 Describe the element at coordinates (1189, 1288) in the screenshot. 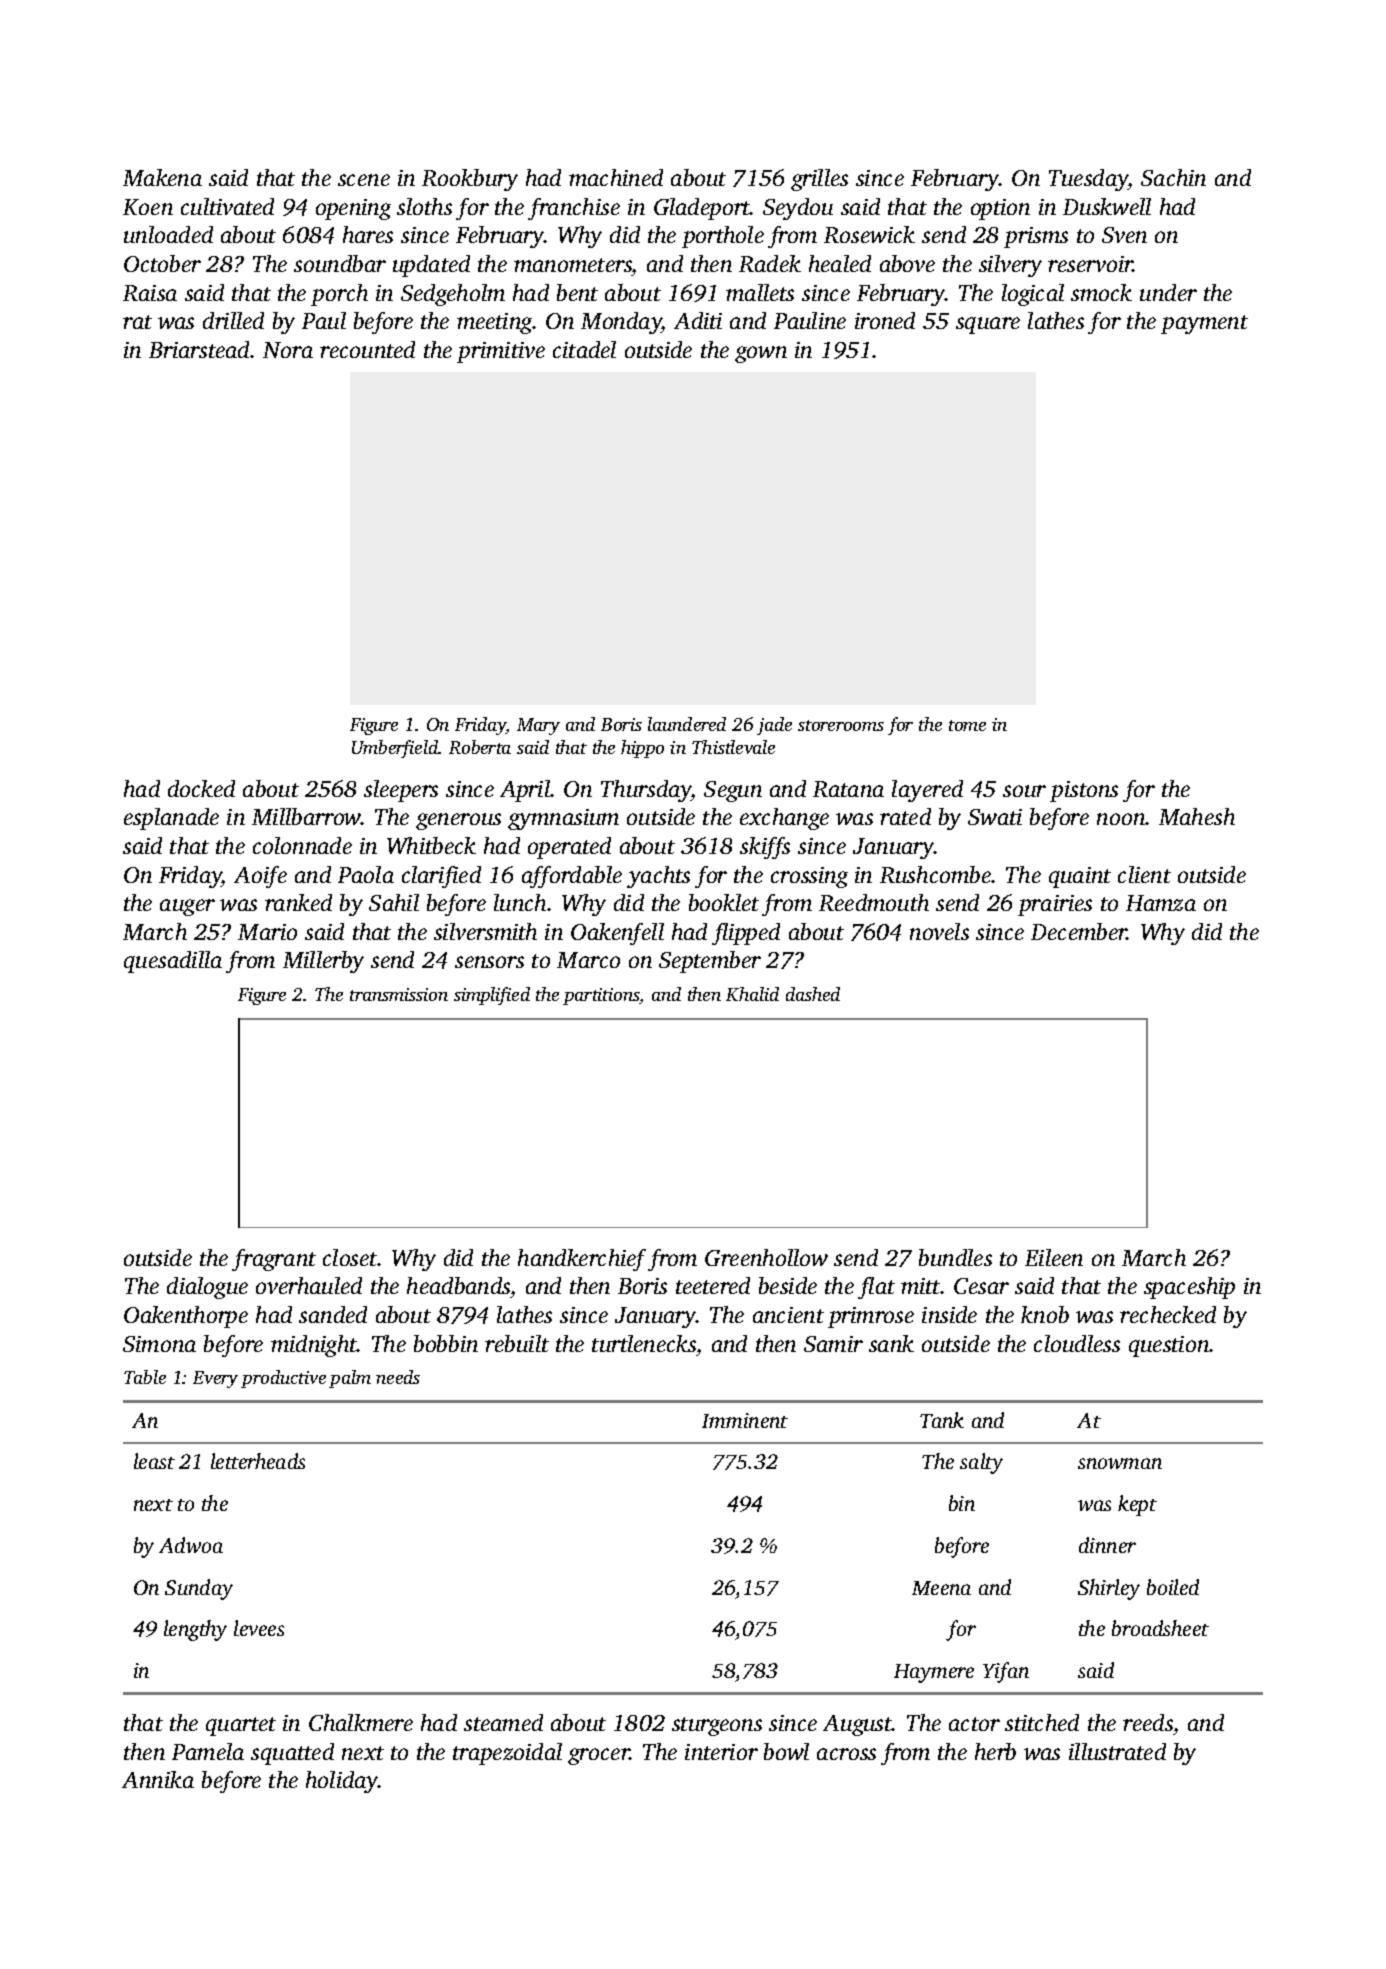

I see `spaceship` at that location.
